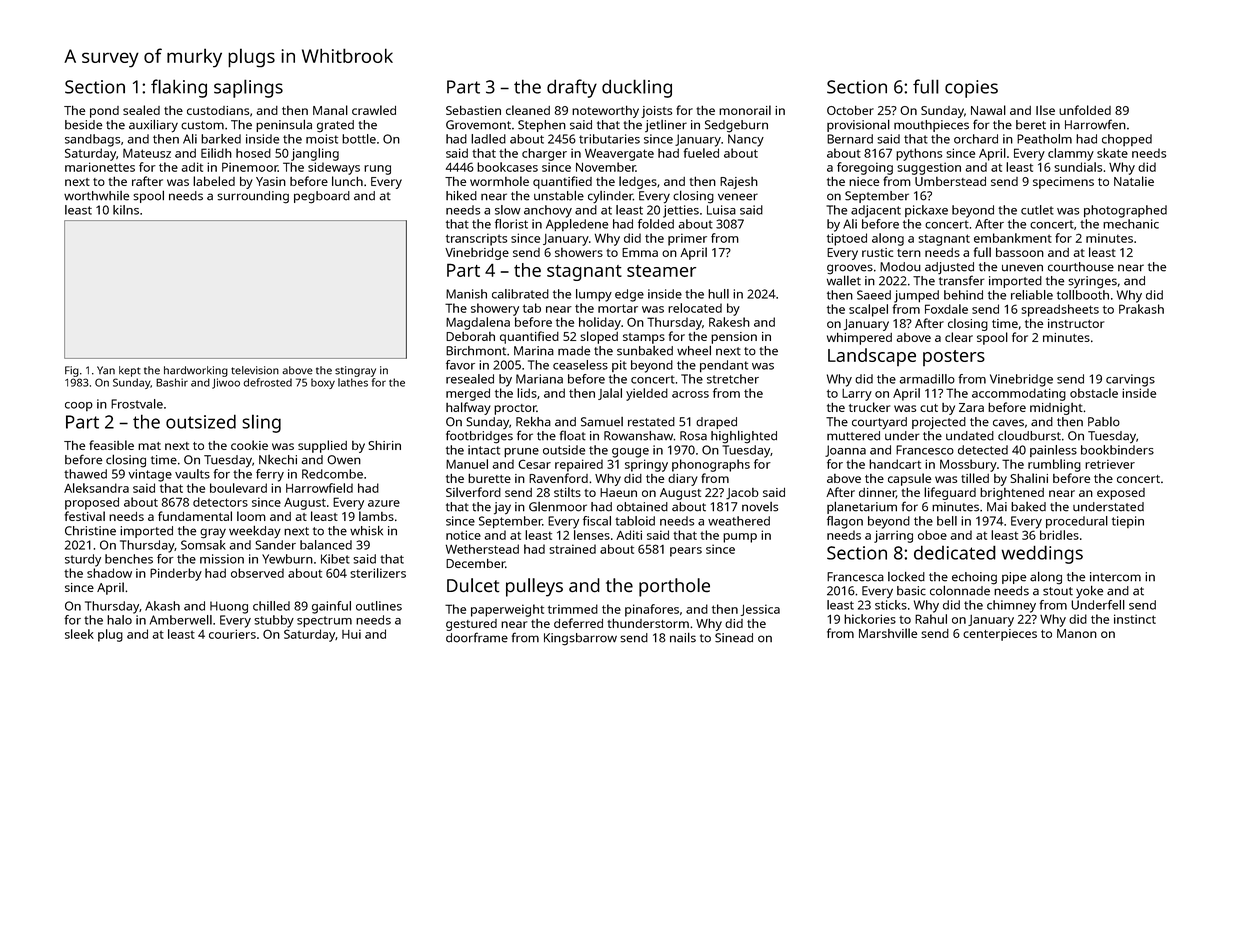 The width and height of the screenshot is (1233, 952). Describe the element at coordinates (681, 211) in the screenshot. I see `jetties` at that location.
